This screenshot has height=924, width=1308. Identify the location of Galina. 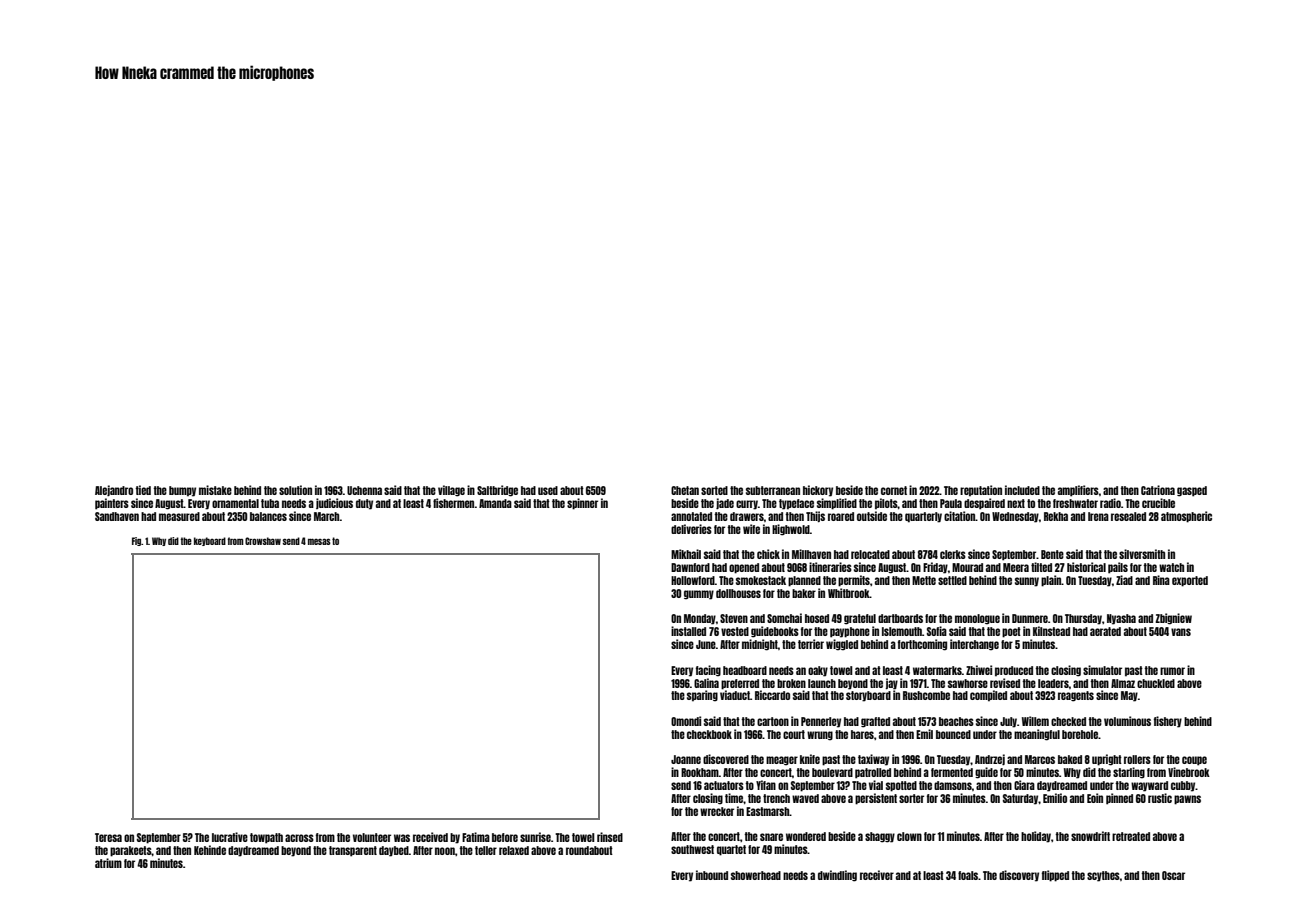
(706, 683).
